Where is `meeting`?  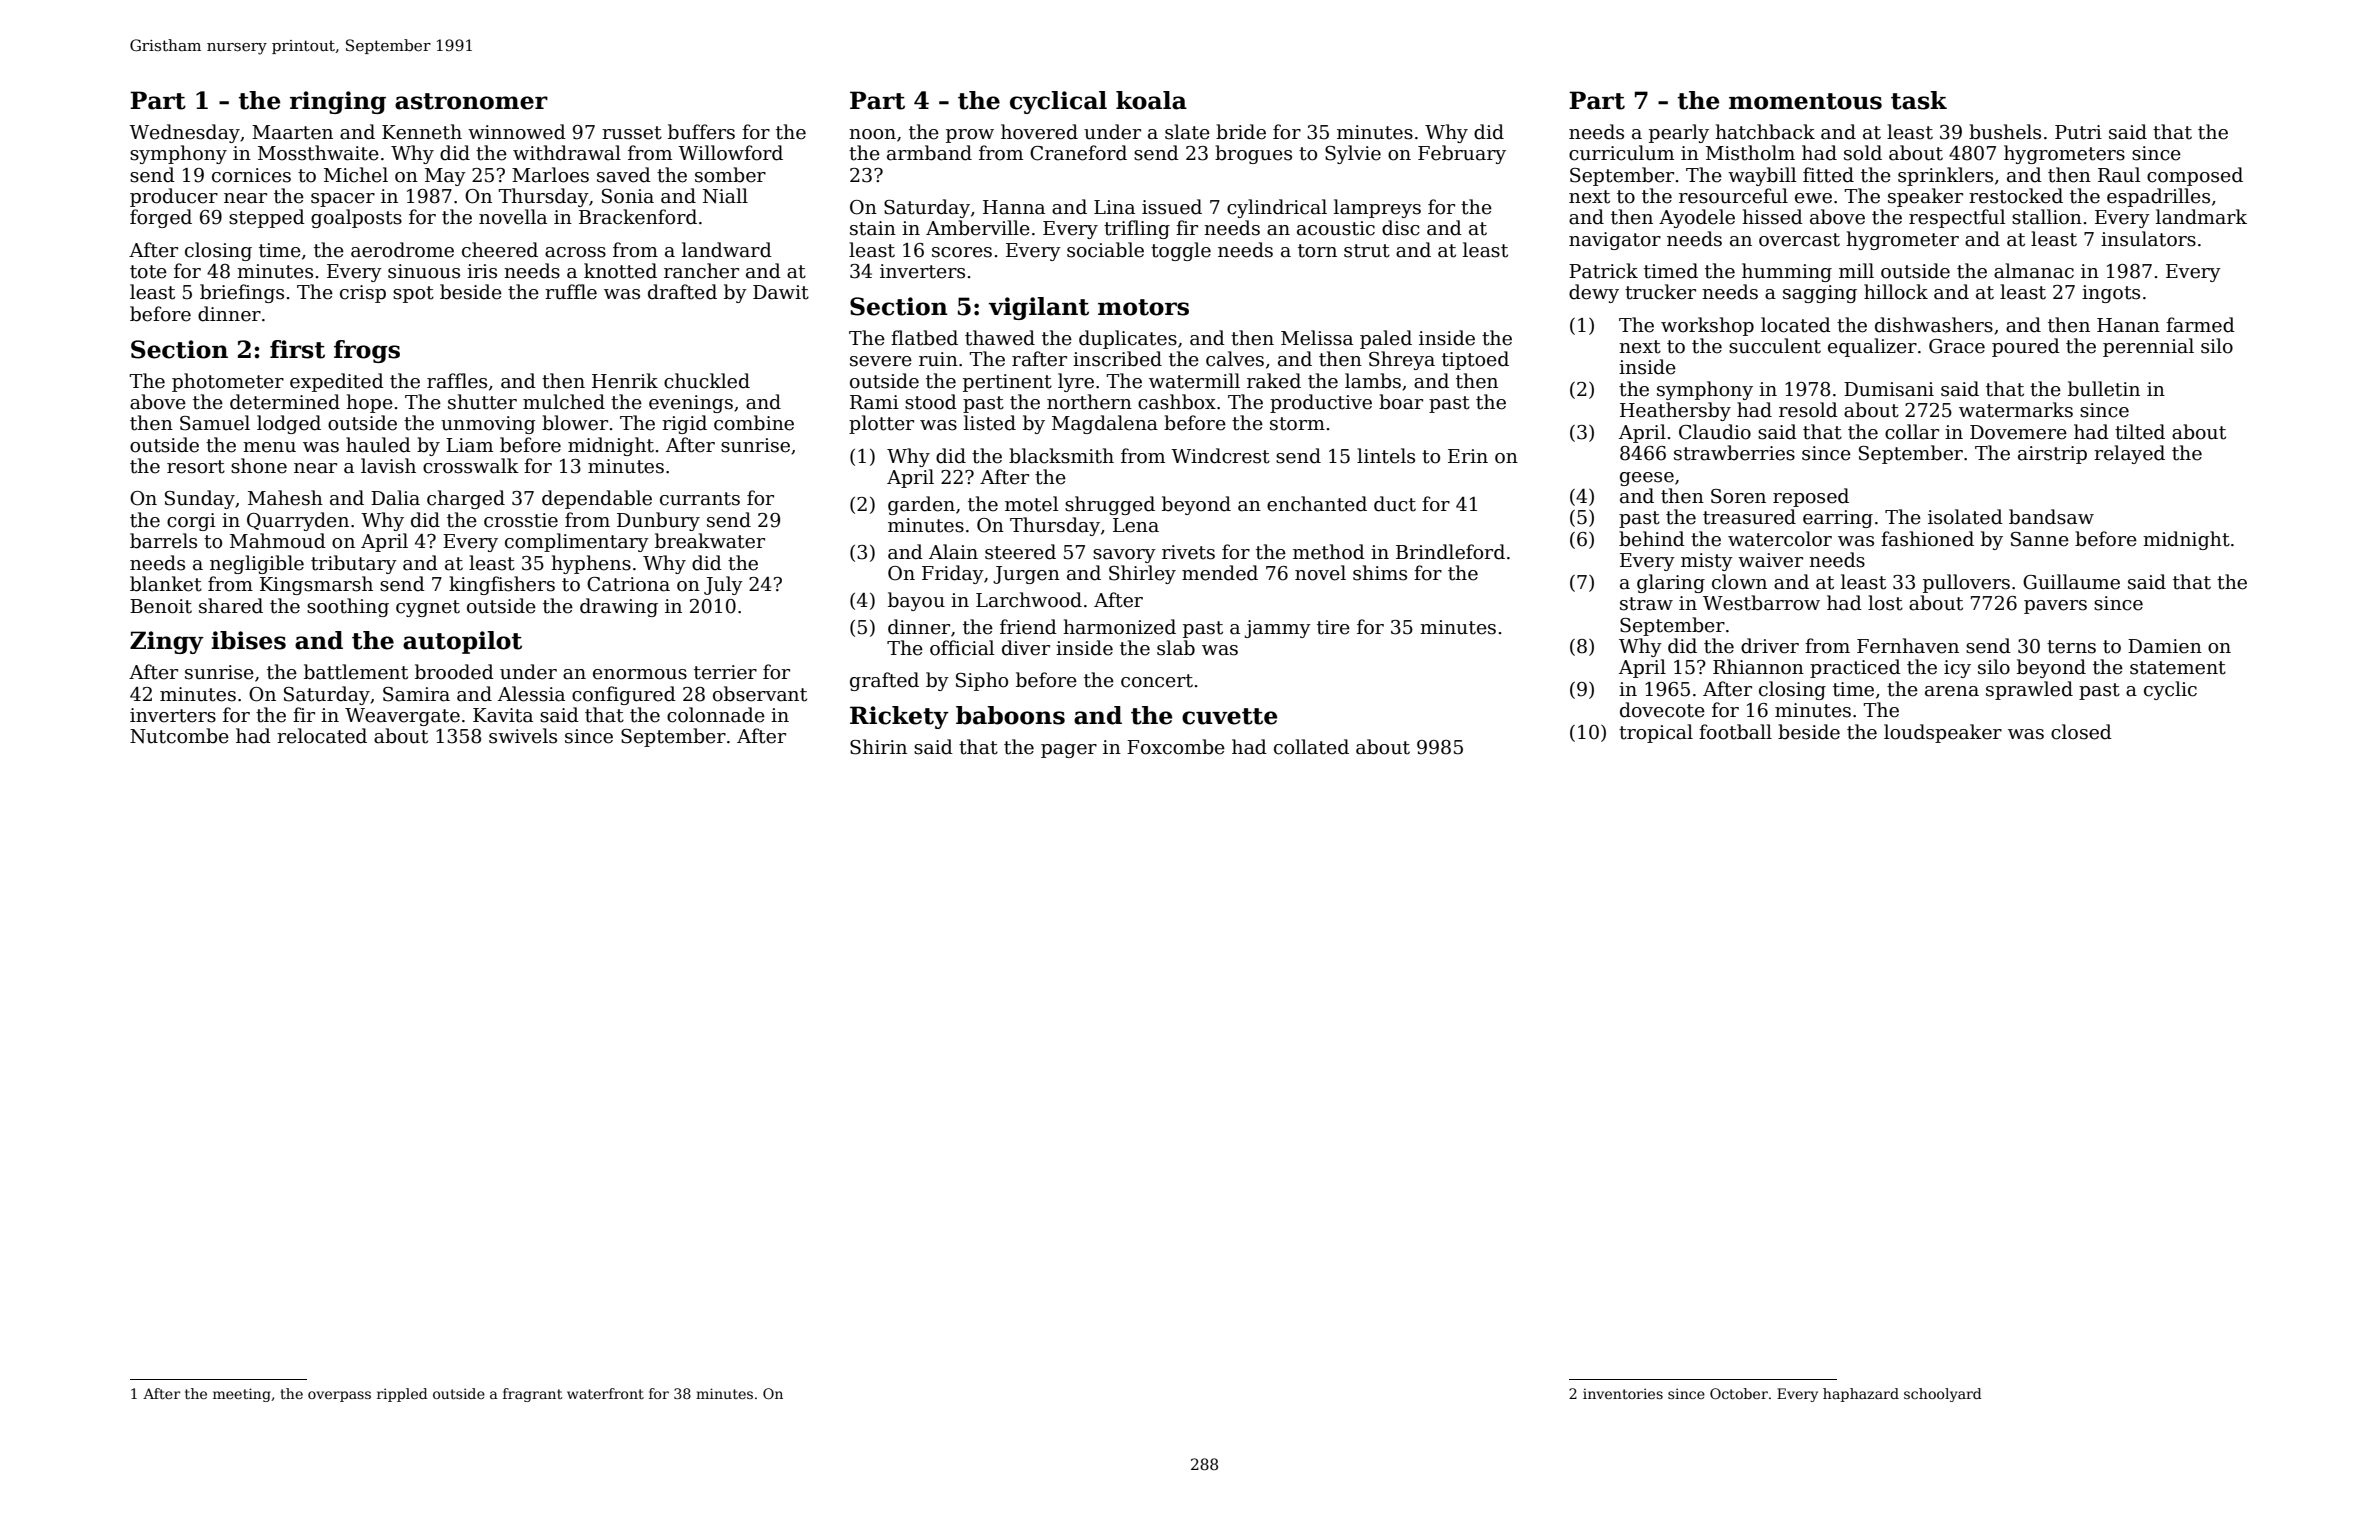 meeting is located at coordinates (242, 1395).
